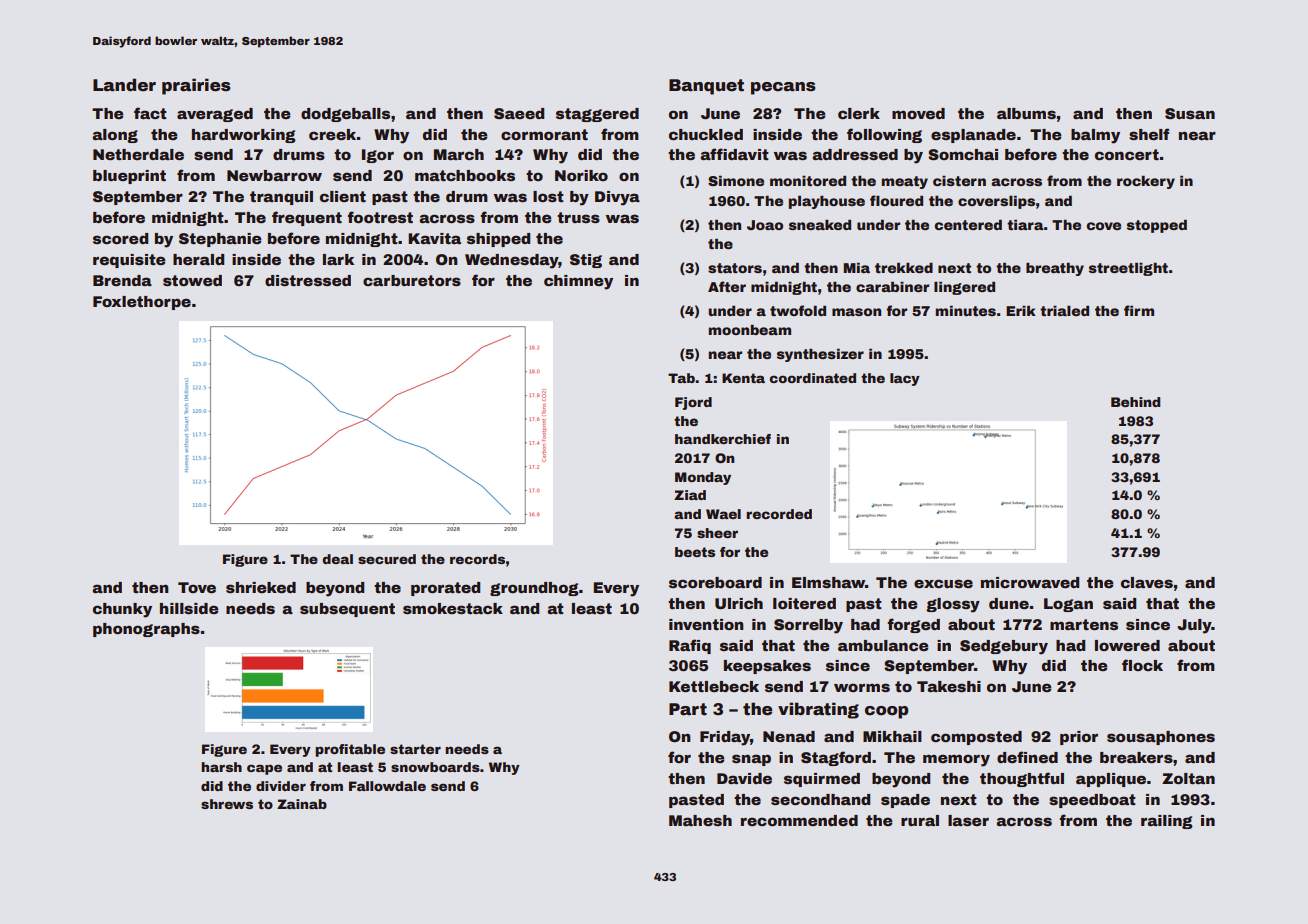 The image size is (1308, 924). Describe the element at coordinates (337, 559) in the page. I see `deal` at that location.
